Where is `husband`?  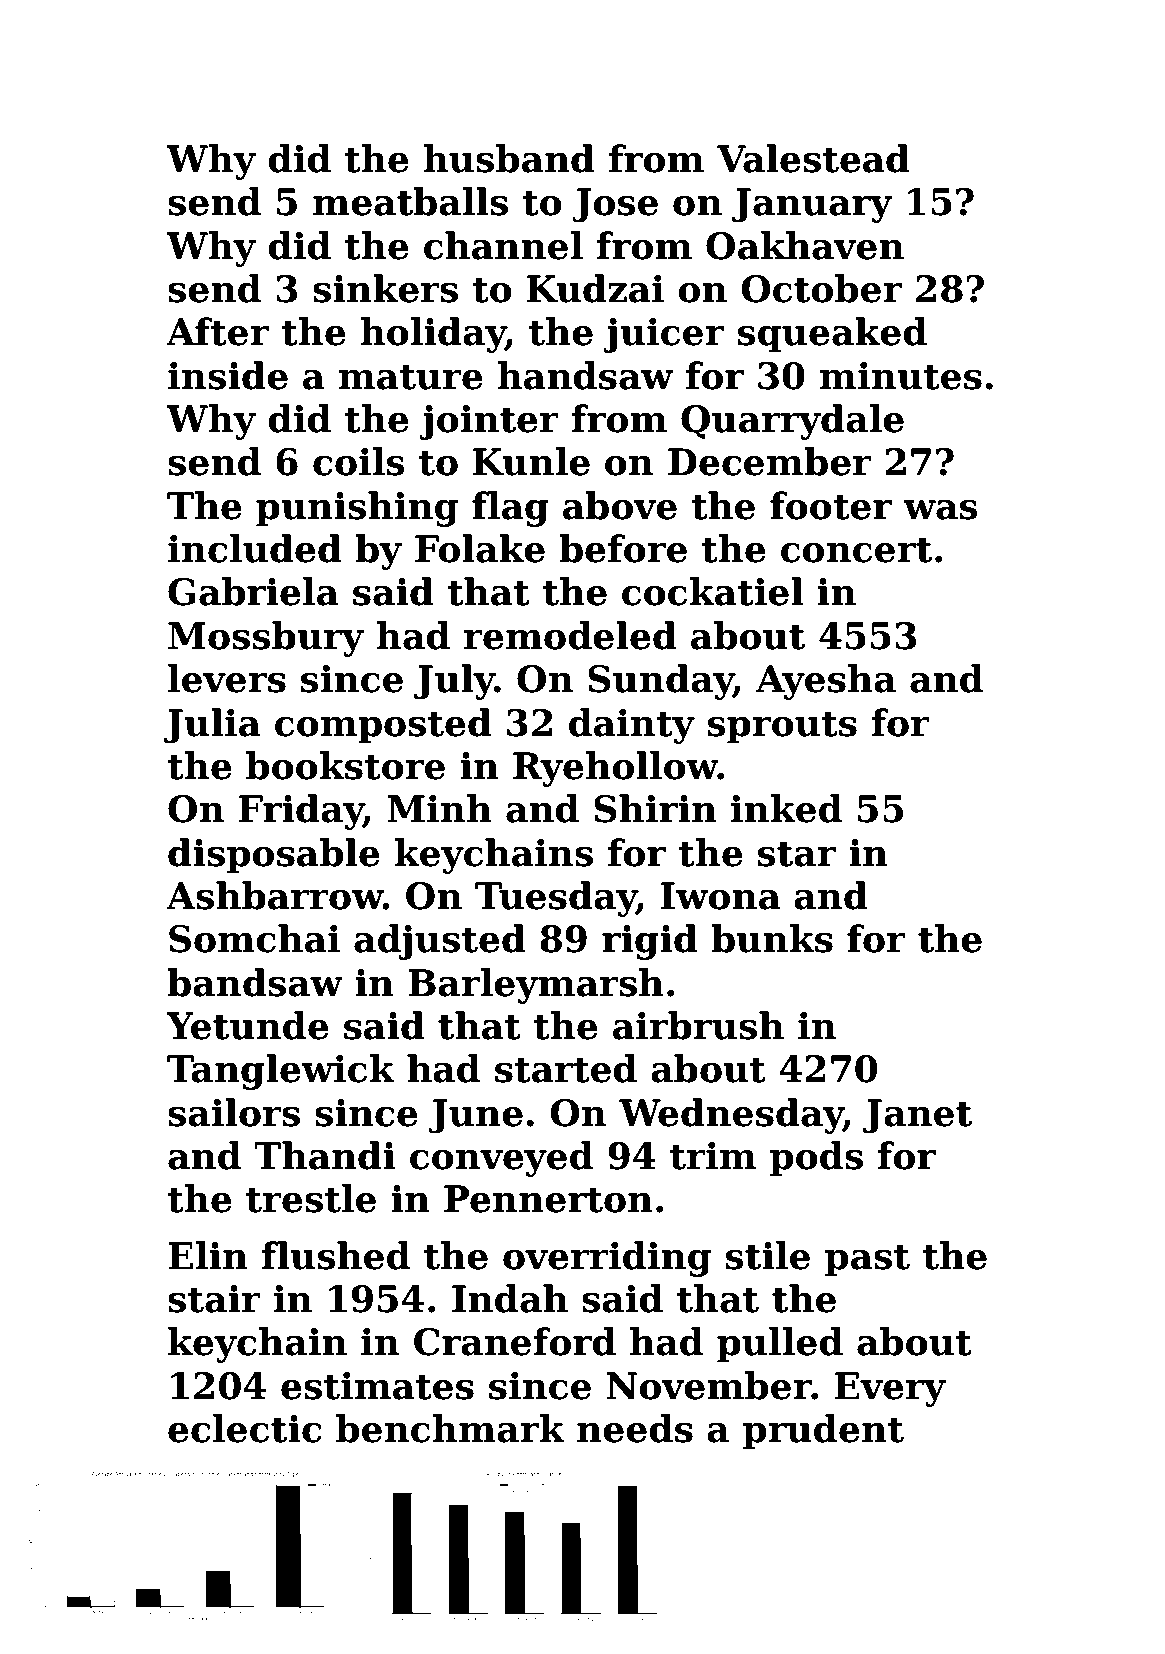
husband is located at coordinates (509, 158).
